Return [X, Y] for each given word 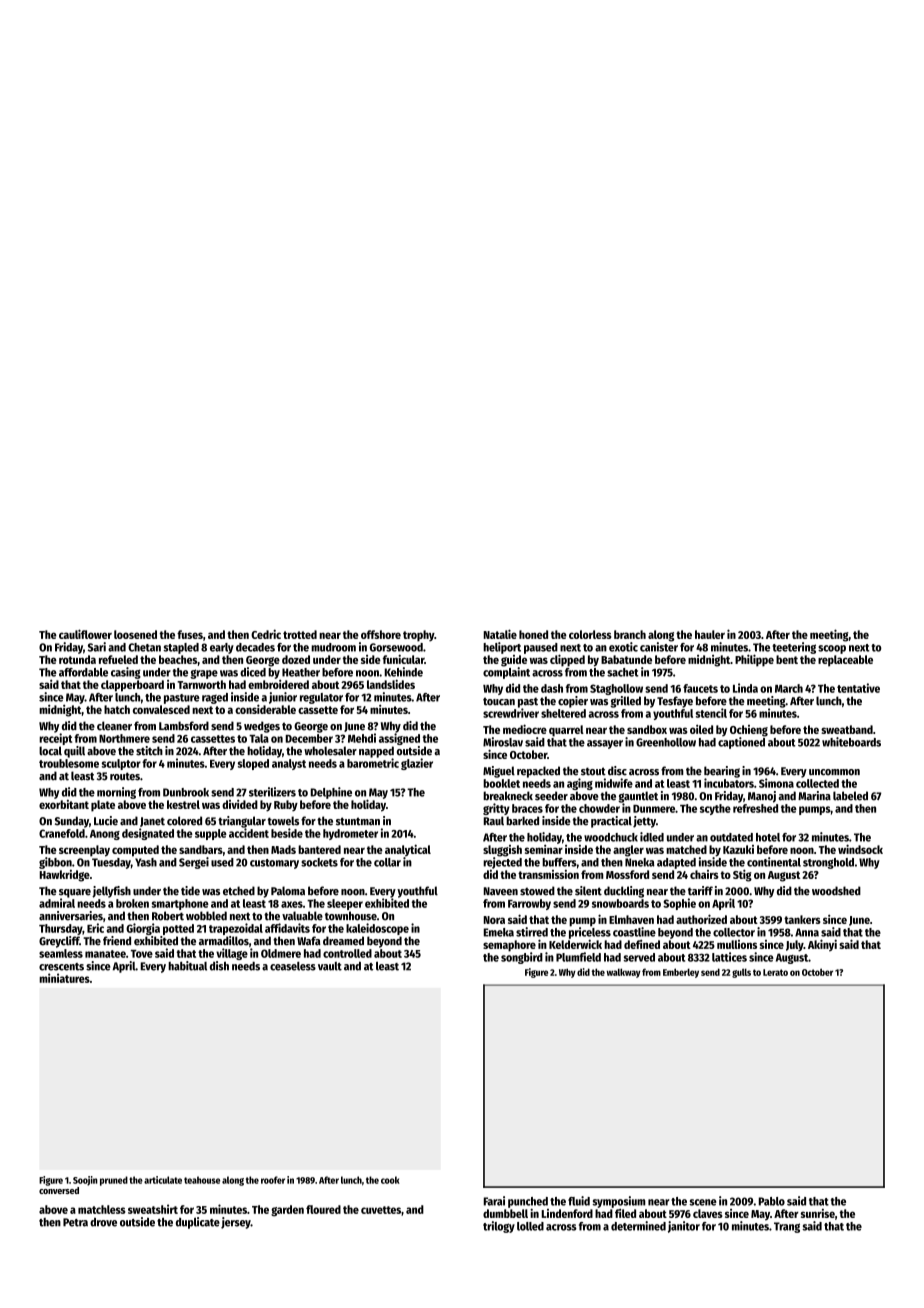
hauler [710, 634]
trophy [418, 636]
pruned [114, 1181]
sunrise [818, 1213]
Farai [494, 1201]
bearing [722, 772]
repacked [538, 772]
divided [240, 804]
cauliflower [85, 634]
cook [390, 1180]
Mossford [627, 874]
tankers [802, 919]
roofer [273, 1180]
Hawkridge [65, 876]
